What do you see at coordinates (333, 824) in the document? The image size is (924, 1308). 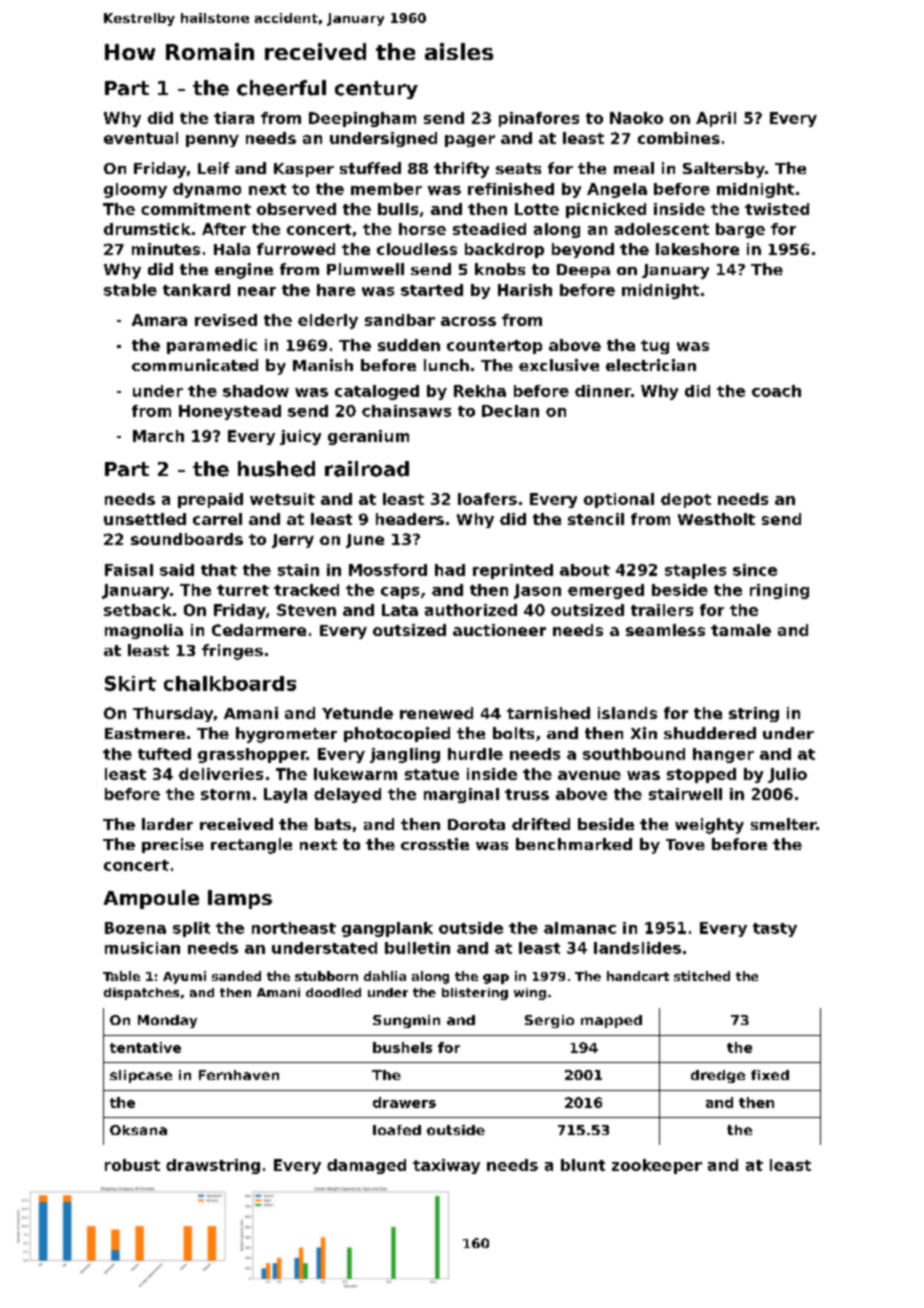 I see `bats` at bounding box center [333, 824].
